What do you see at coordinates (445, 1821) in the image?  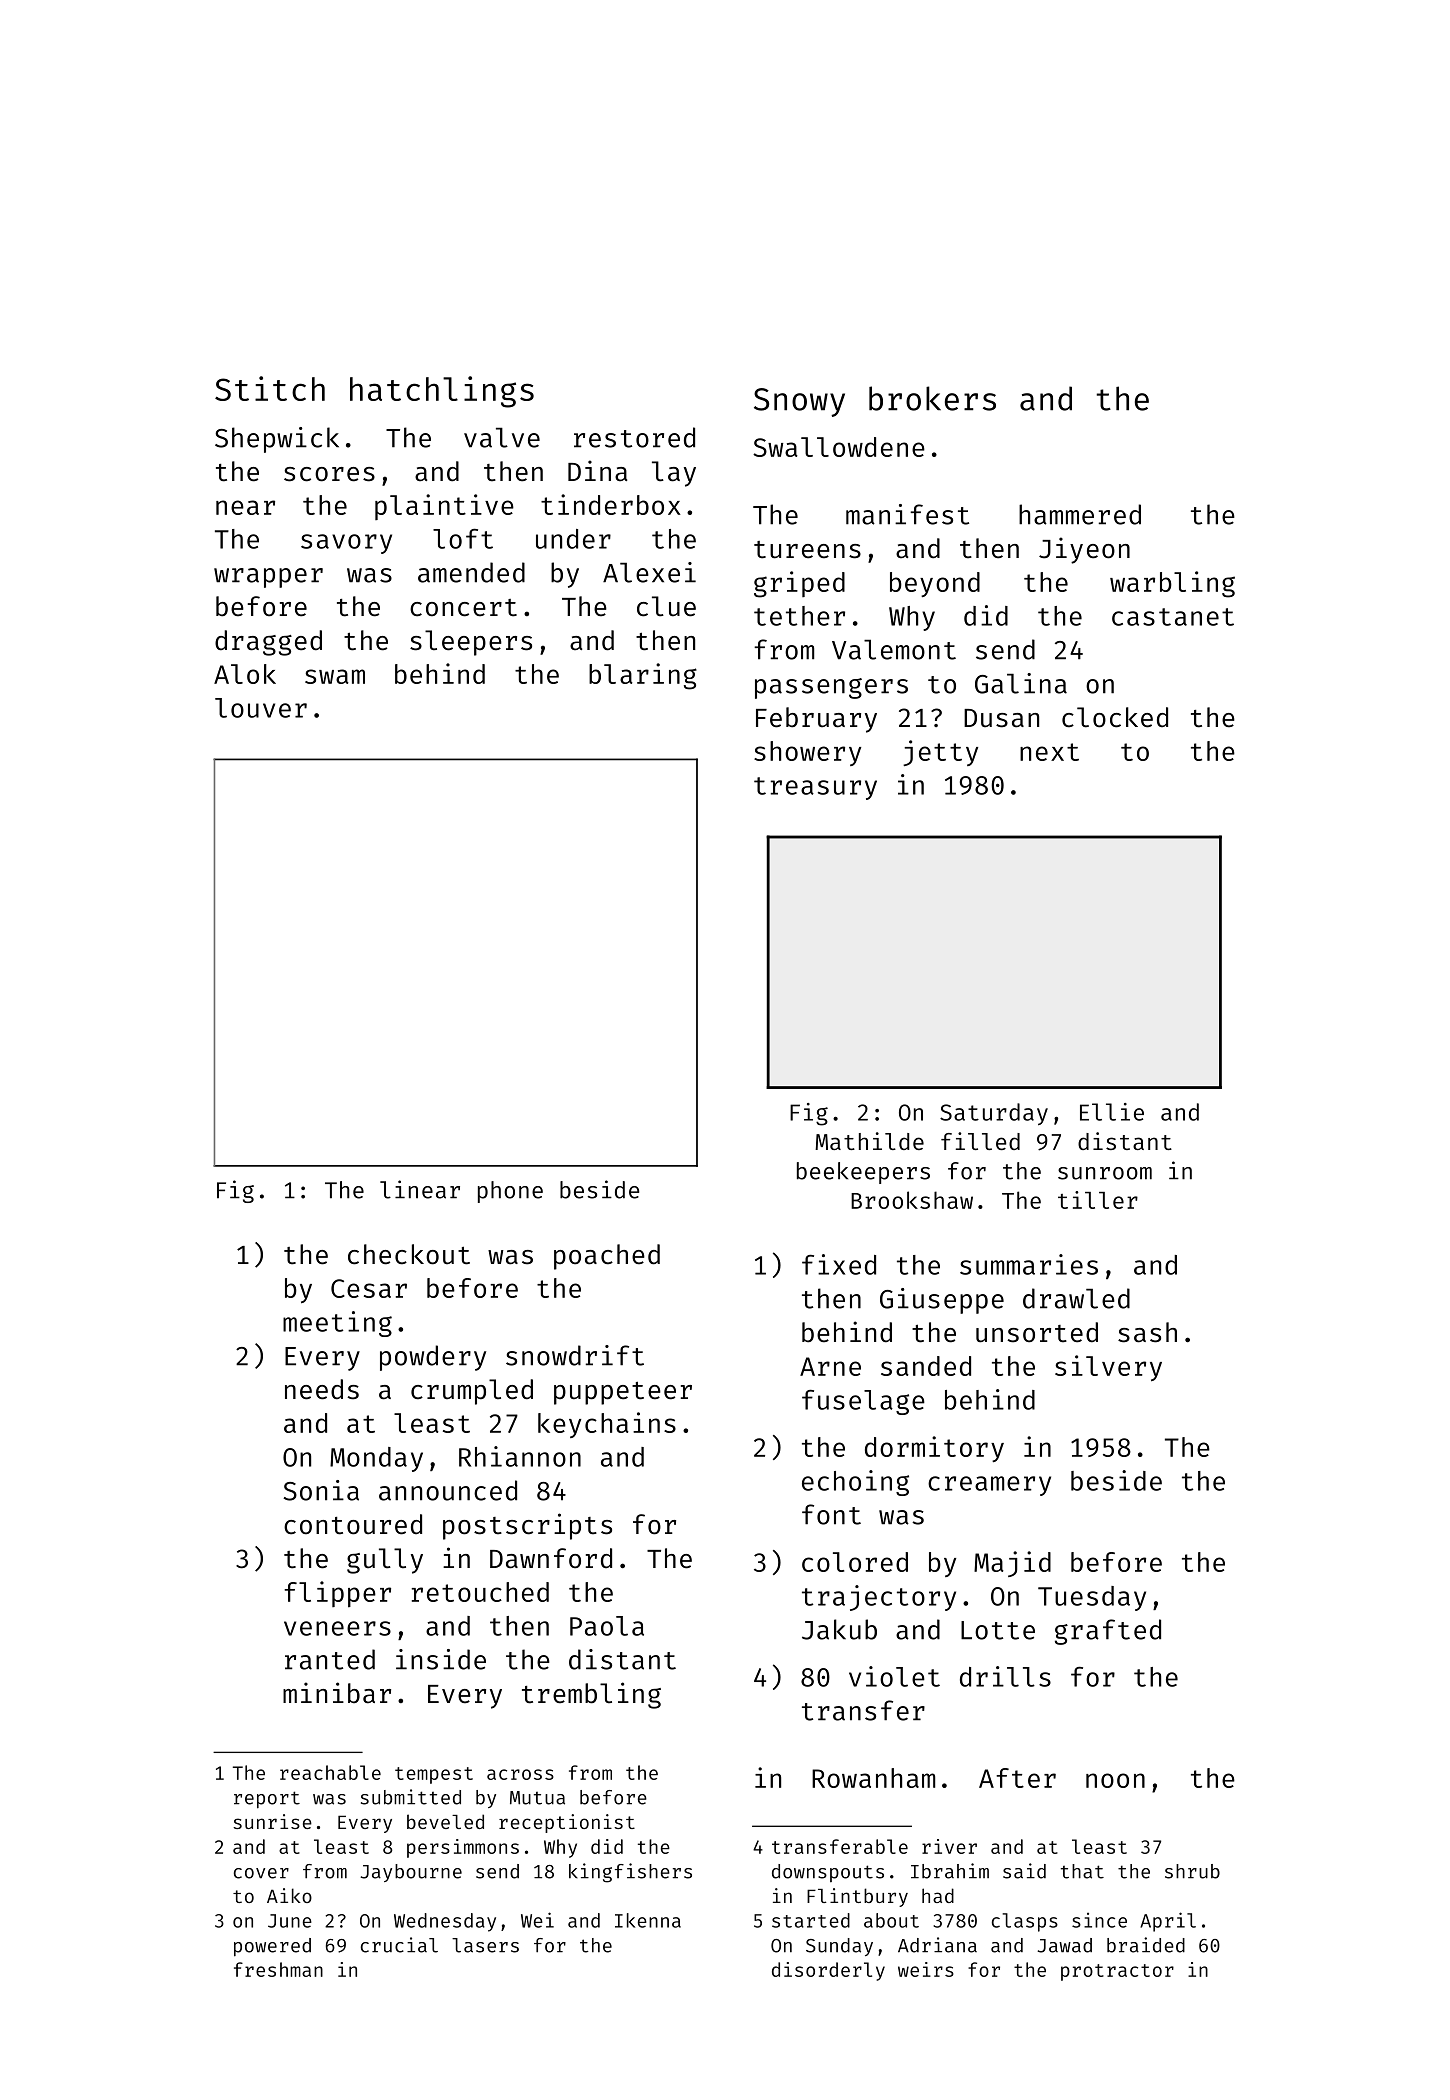 I see `beveled` at bounding box center [445, 1821].
